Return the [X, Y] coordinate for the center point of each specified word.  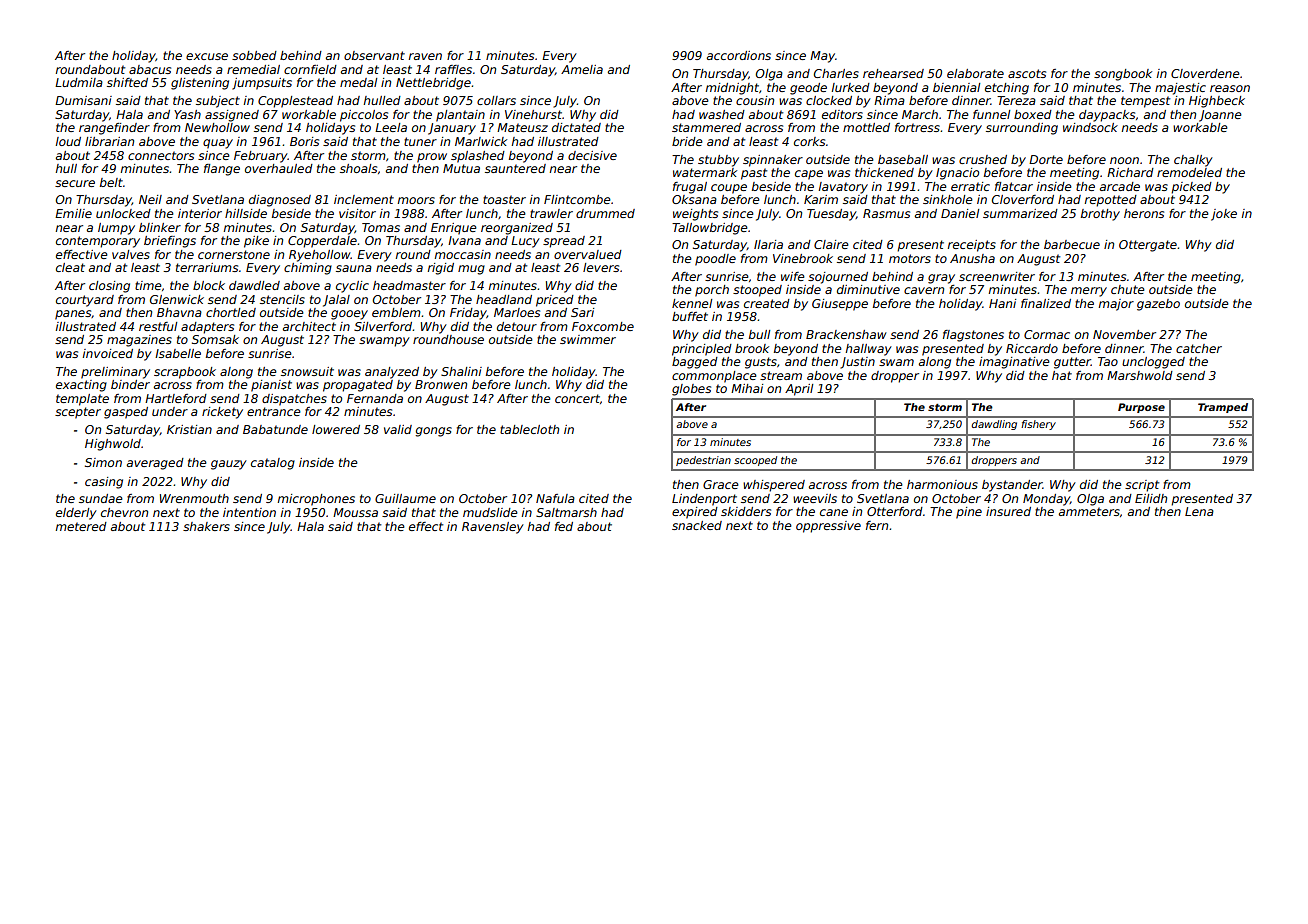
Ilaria [768, 244]
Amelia [582, 69]
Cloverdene [1205, 73]
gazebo [1158, 305]
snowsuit [307, 371]
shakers [206, 526]
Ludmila [79, 82]
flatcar [1014, 186]
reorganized [517, 229]
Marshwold [1140, 375]
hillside [246, 213]
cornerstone [234, 254]
